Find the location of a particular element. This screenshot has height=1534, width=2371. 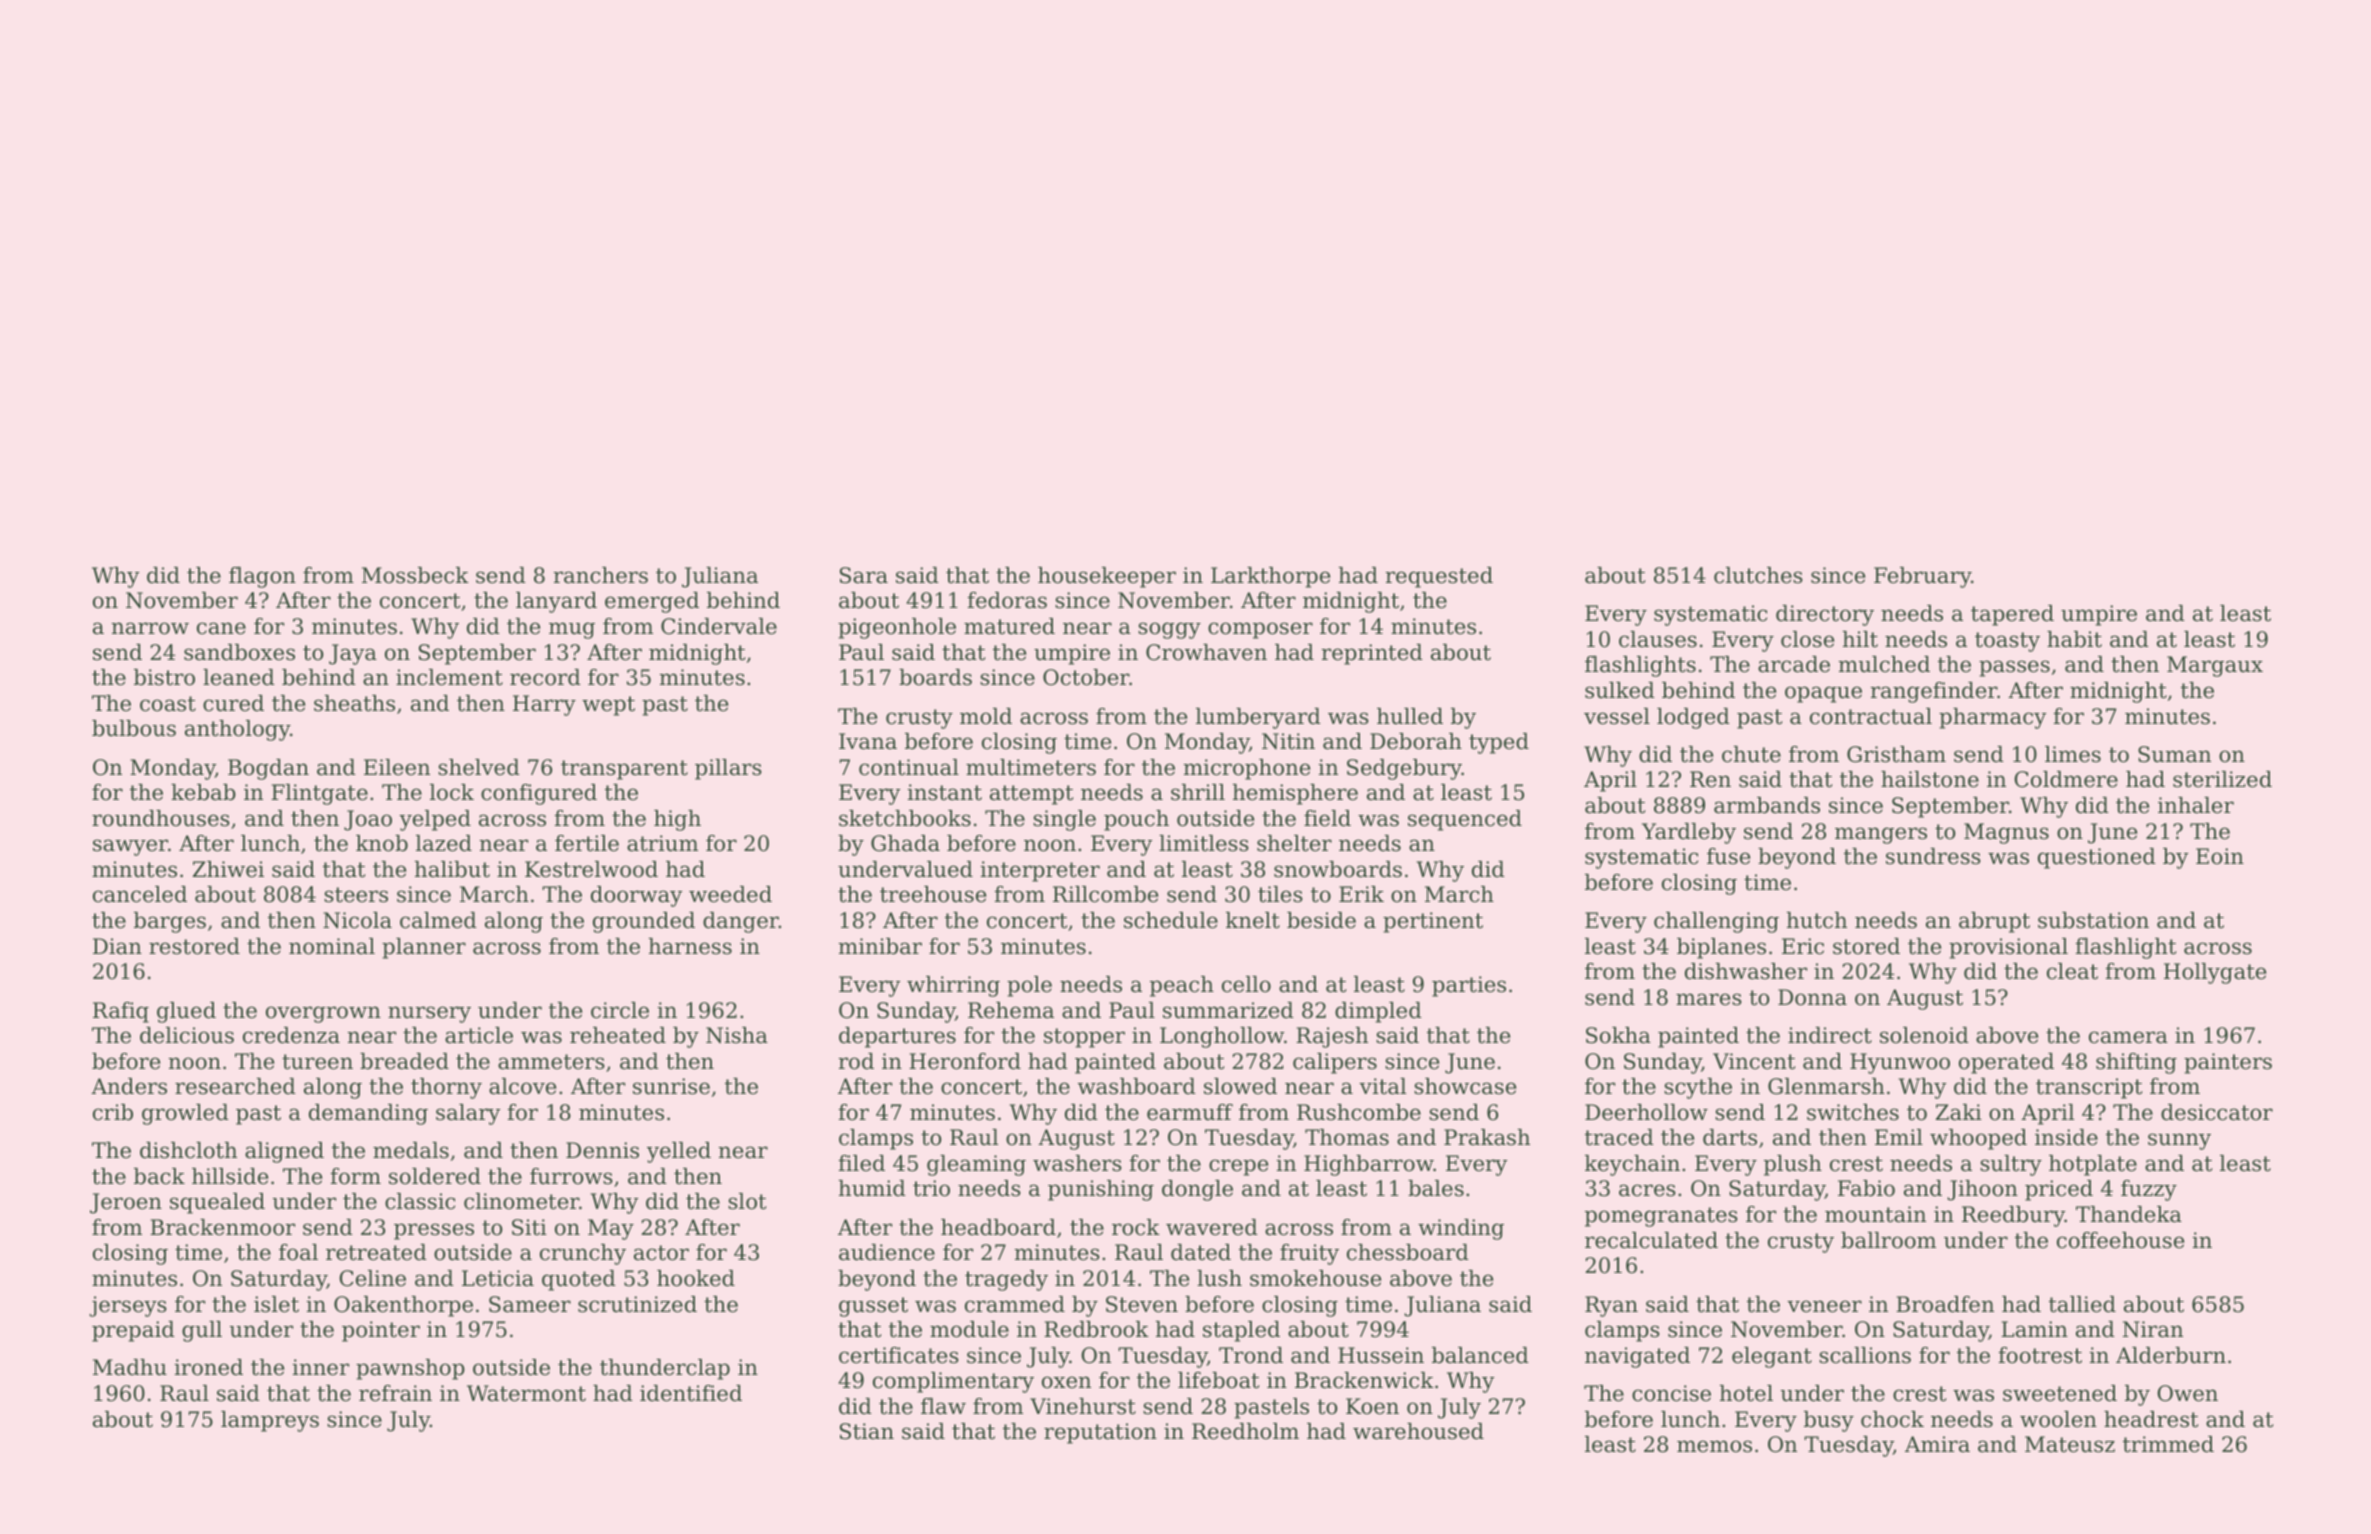

washers is located at coordinates (1077, 1163).
